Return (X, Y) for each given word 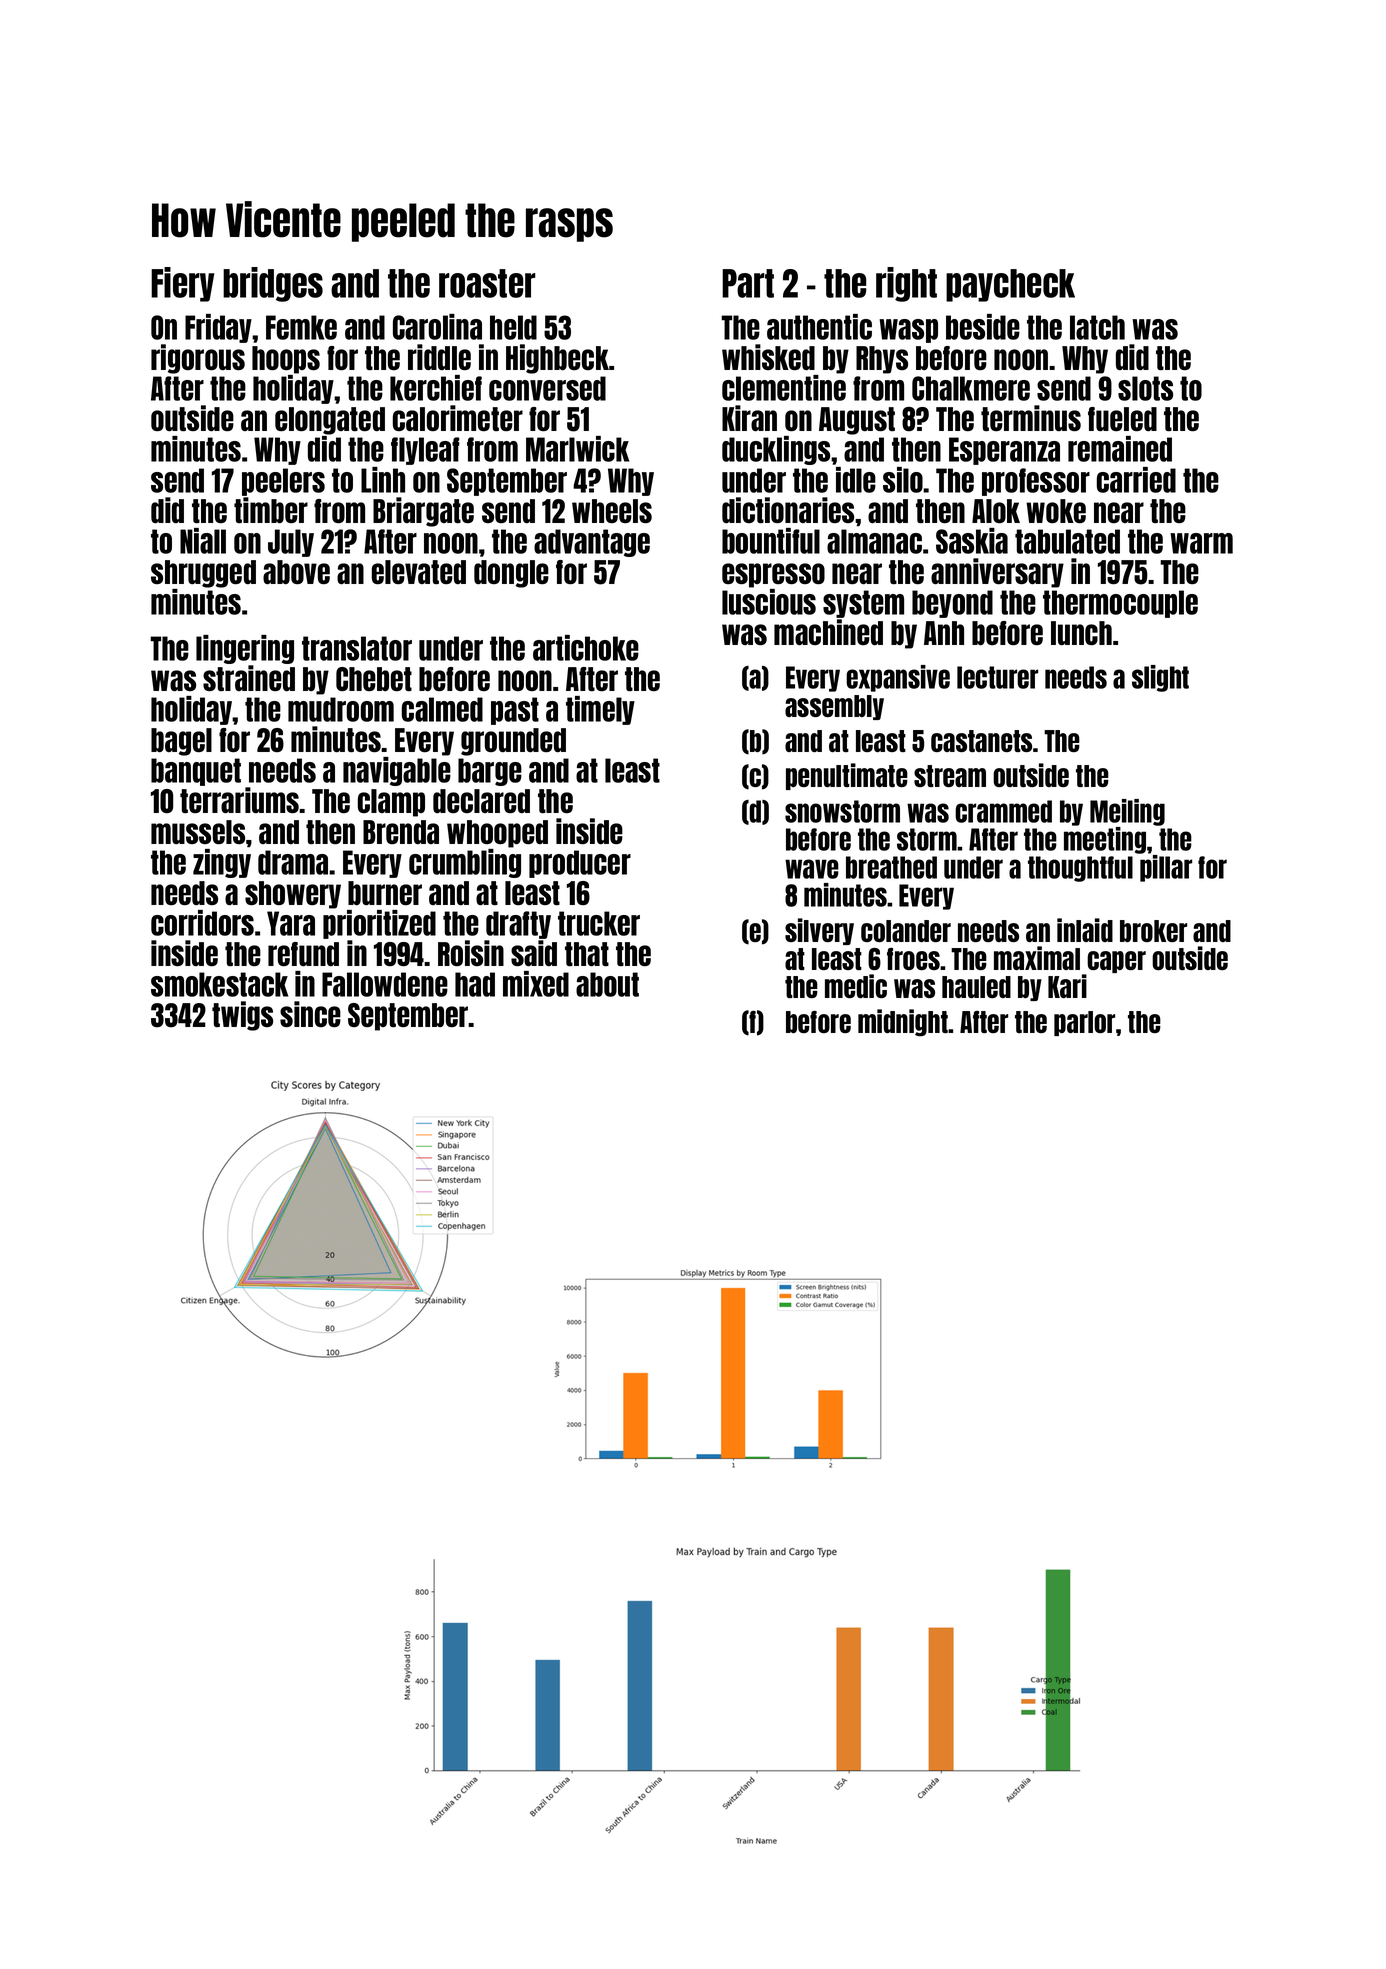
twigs (242, 1016)
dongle (511, 574)
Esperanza (1004, 451)
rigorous (198, 359)
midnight (903, 1023)
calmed (442, 709)
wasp (908, 331)
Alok (996, 511)
